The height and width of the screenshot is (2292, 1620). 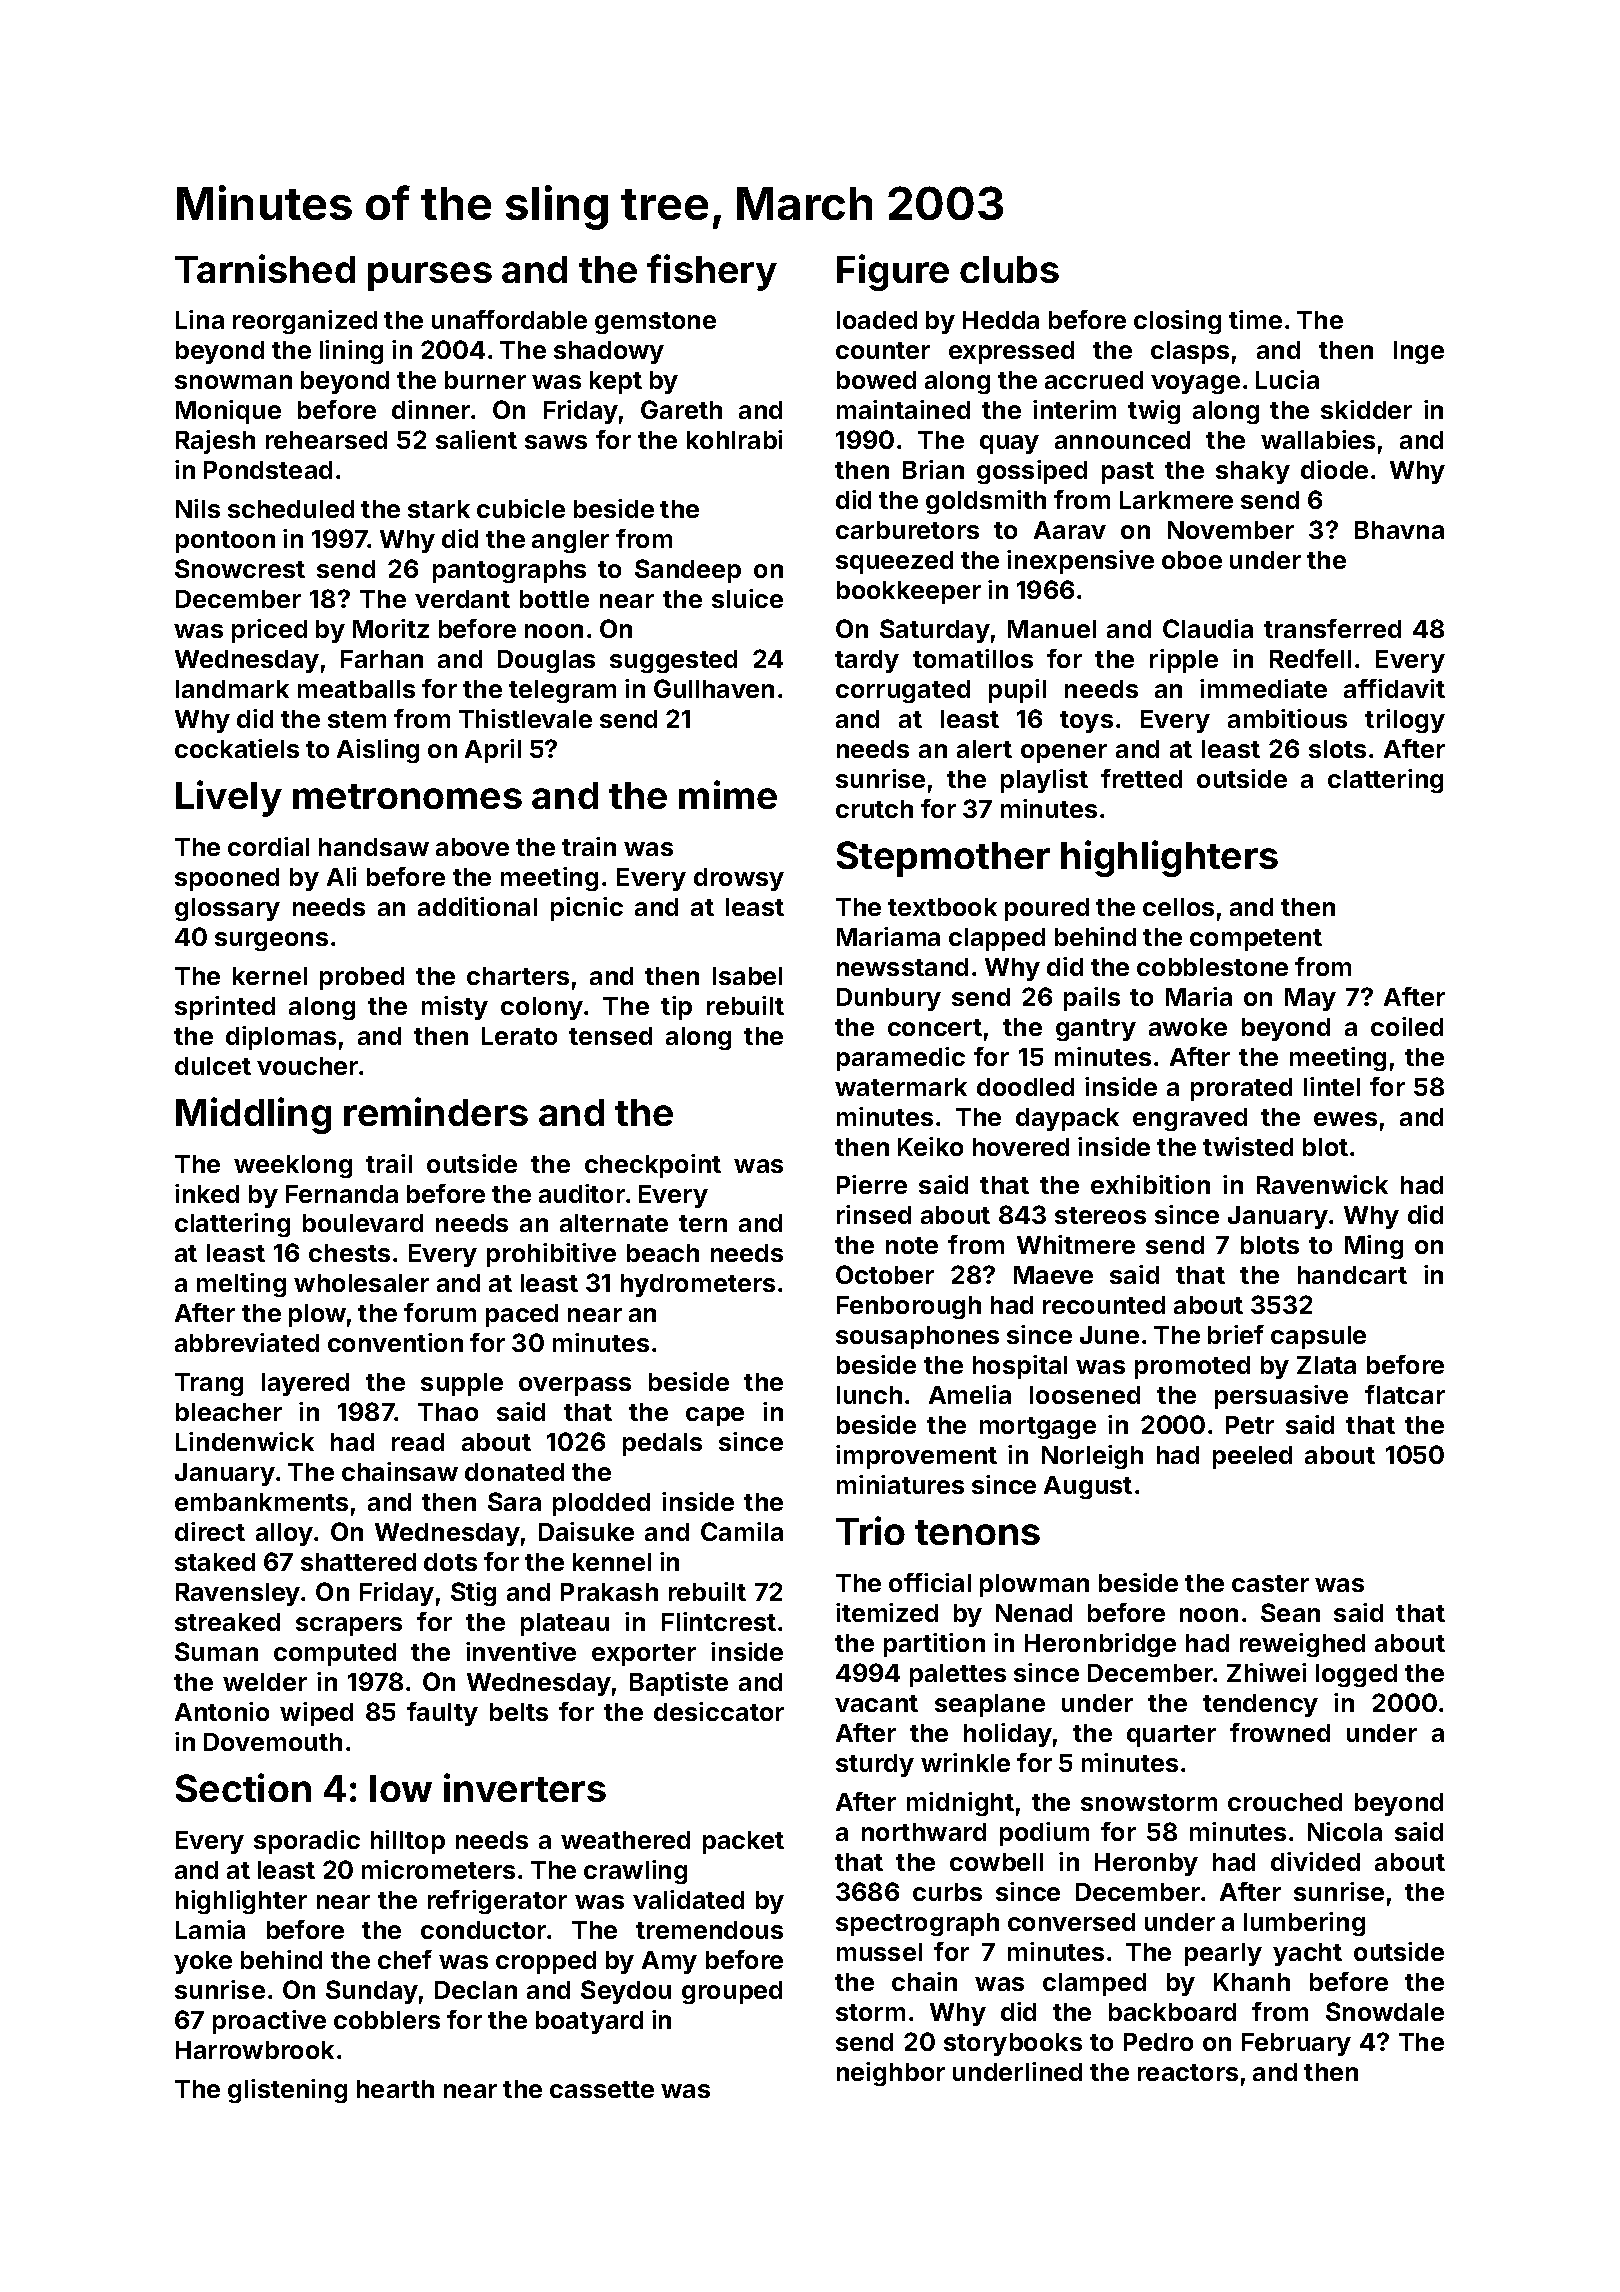 What do you see at coordinates (1345, 1831) in the screenshot?
I see `Nicola` at bounding box center [1345, 1831].
